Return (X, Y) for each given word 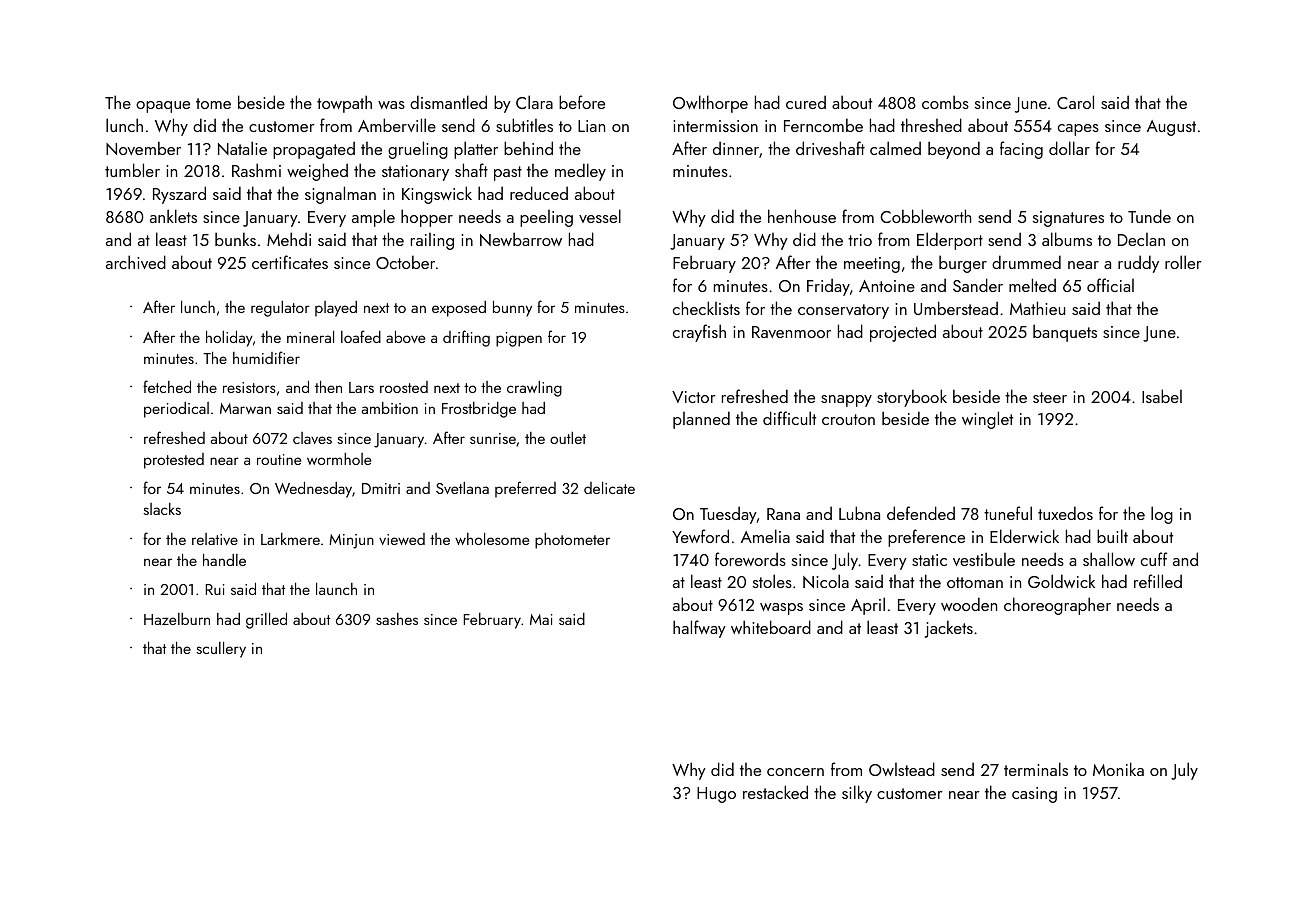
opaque (163, 107)
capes (1078, 130)
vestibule (984, 559)
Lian (591, 126)
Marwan (245, 408)
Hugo (716, 795)
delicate (609, 487)
